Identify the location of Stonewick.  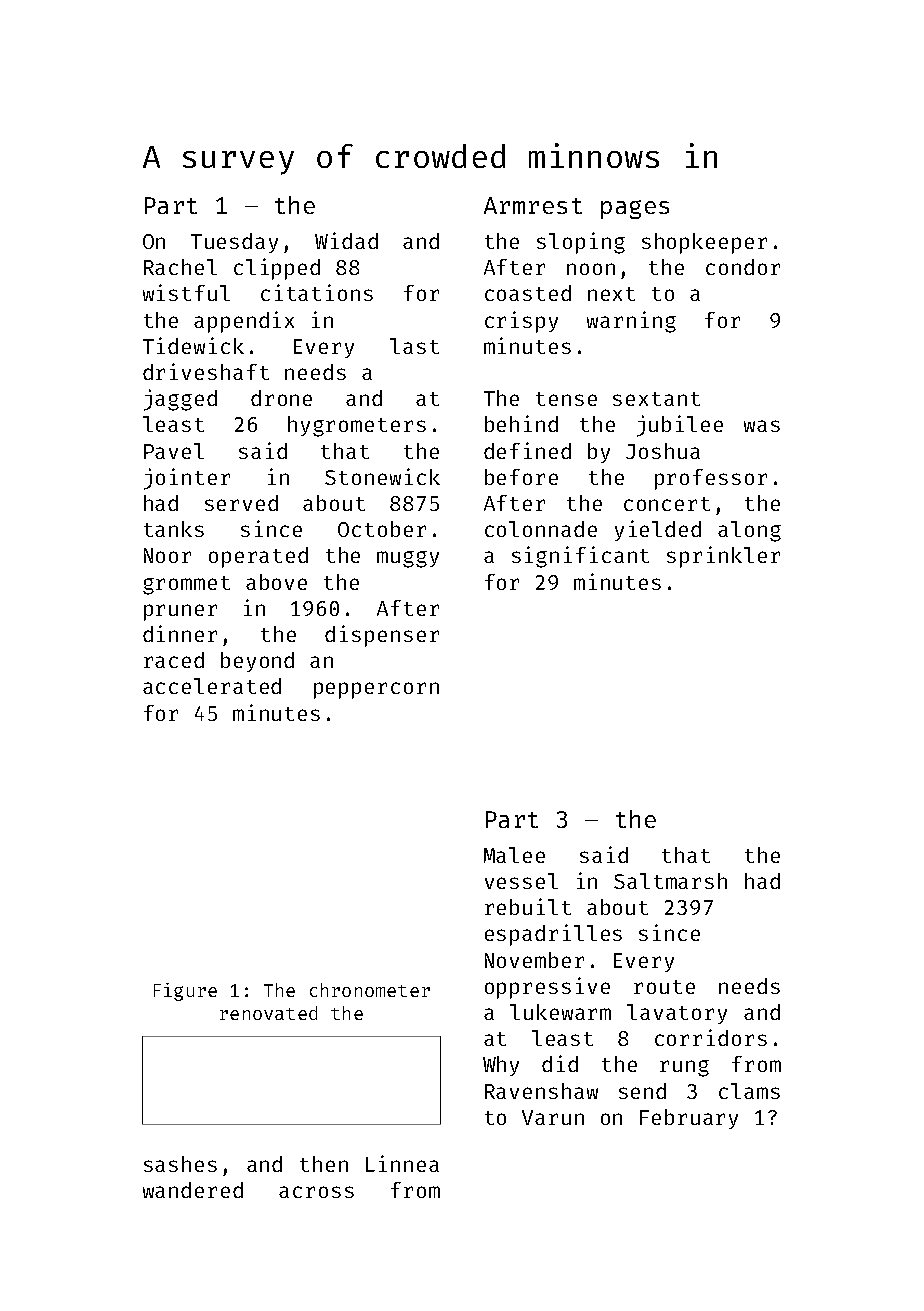
(382, 476).
